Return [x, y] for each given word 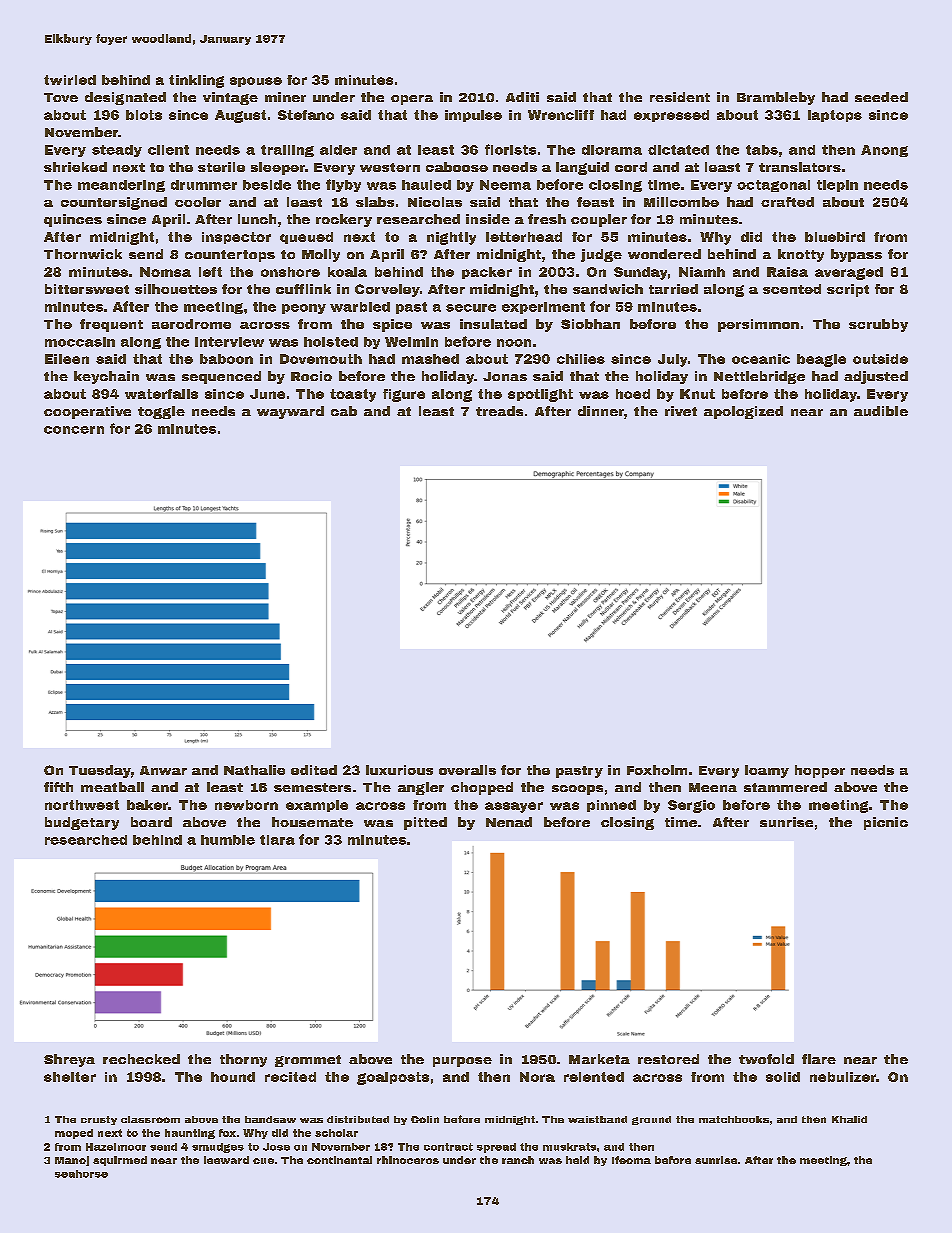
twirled [70, 80]
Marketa [599, 1059]
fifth [58, 787]
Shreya [69, 1060]
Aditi [522, 97]
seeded [881, 97]
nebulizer [843, 1077]
